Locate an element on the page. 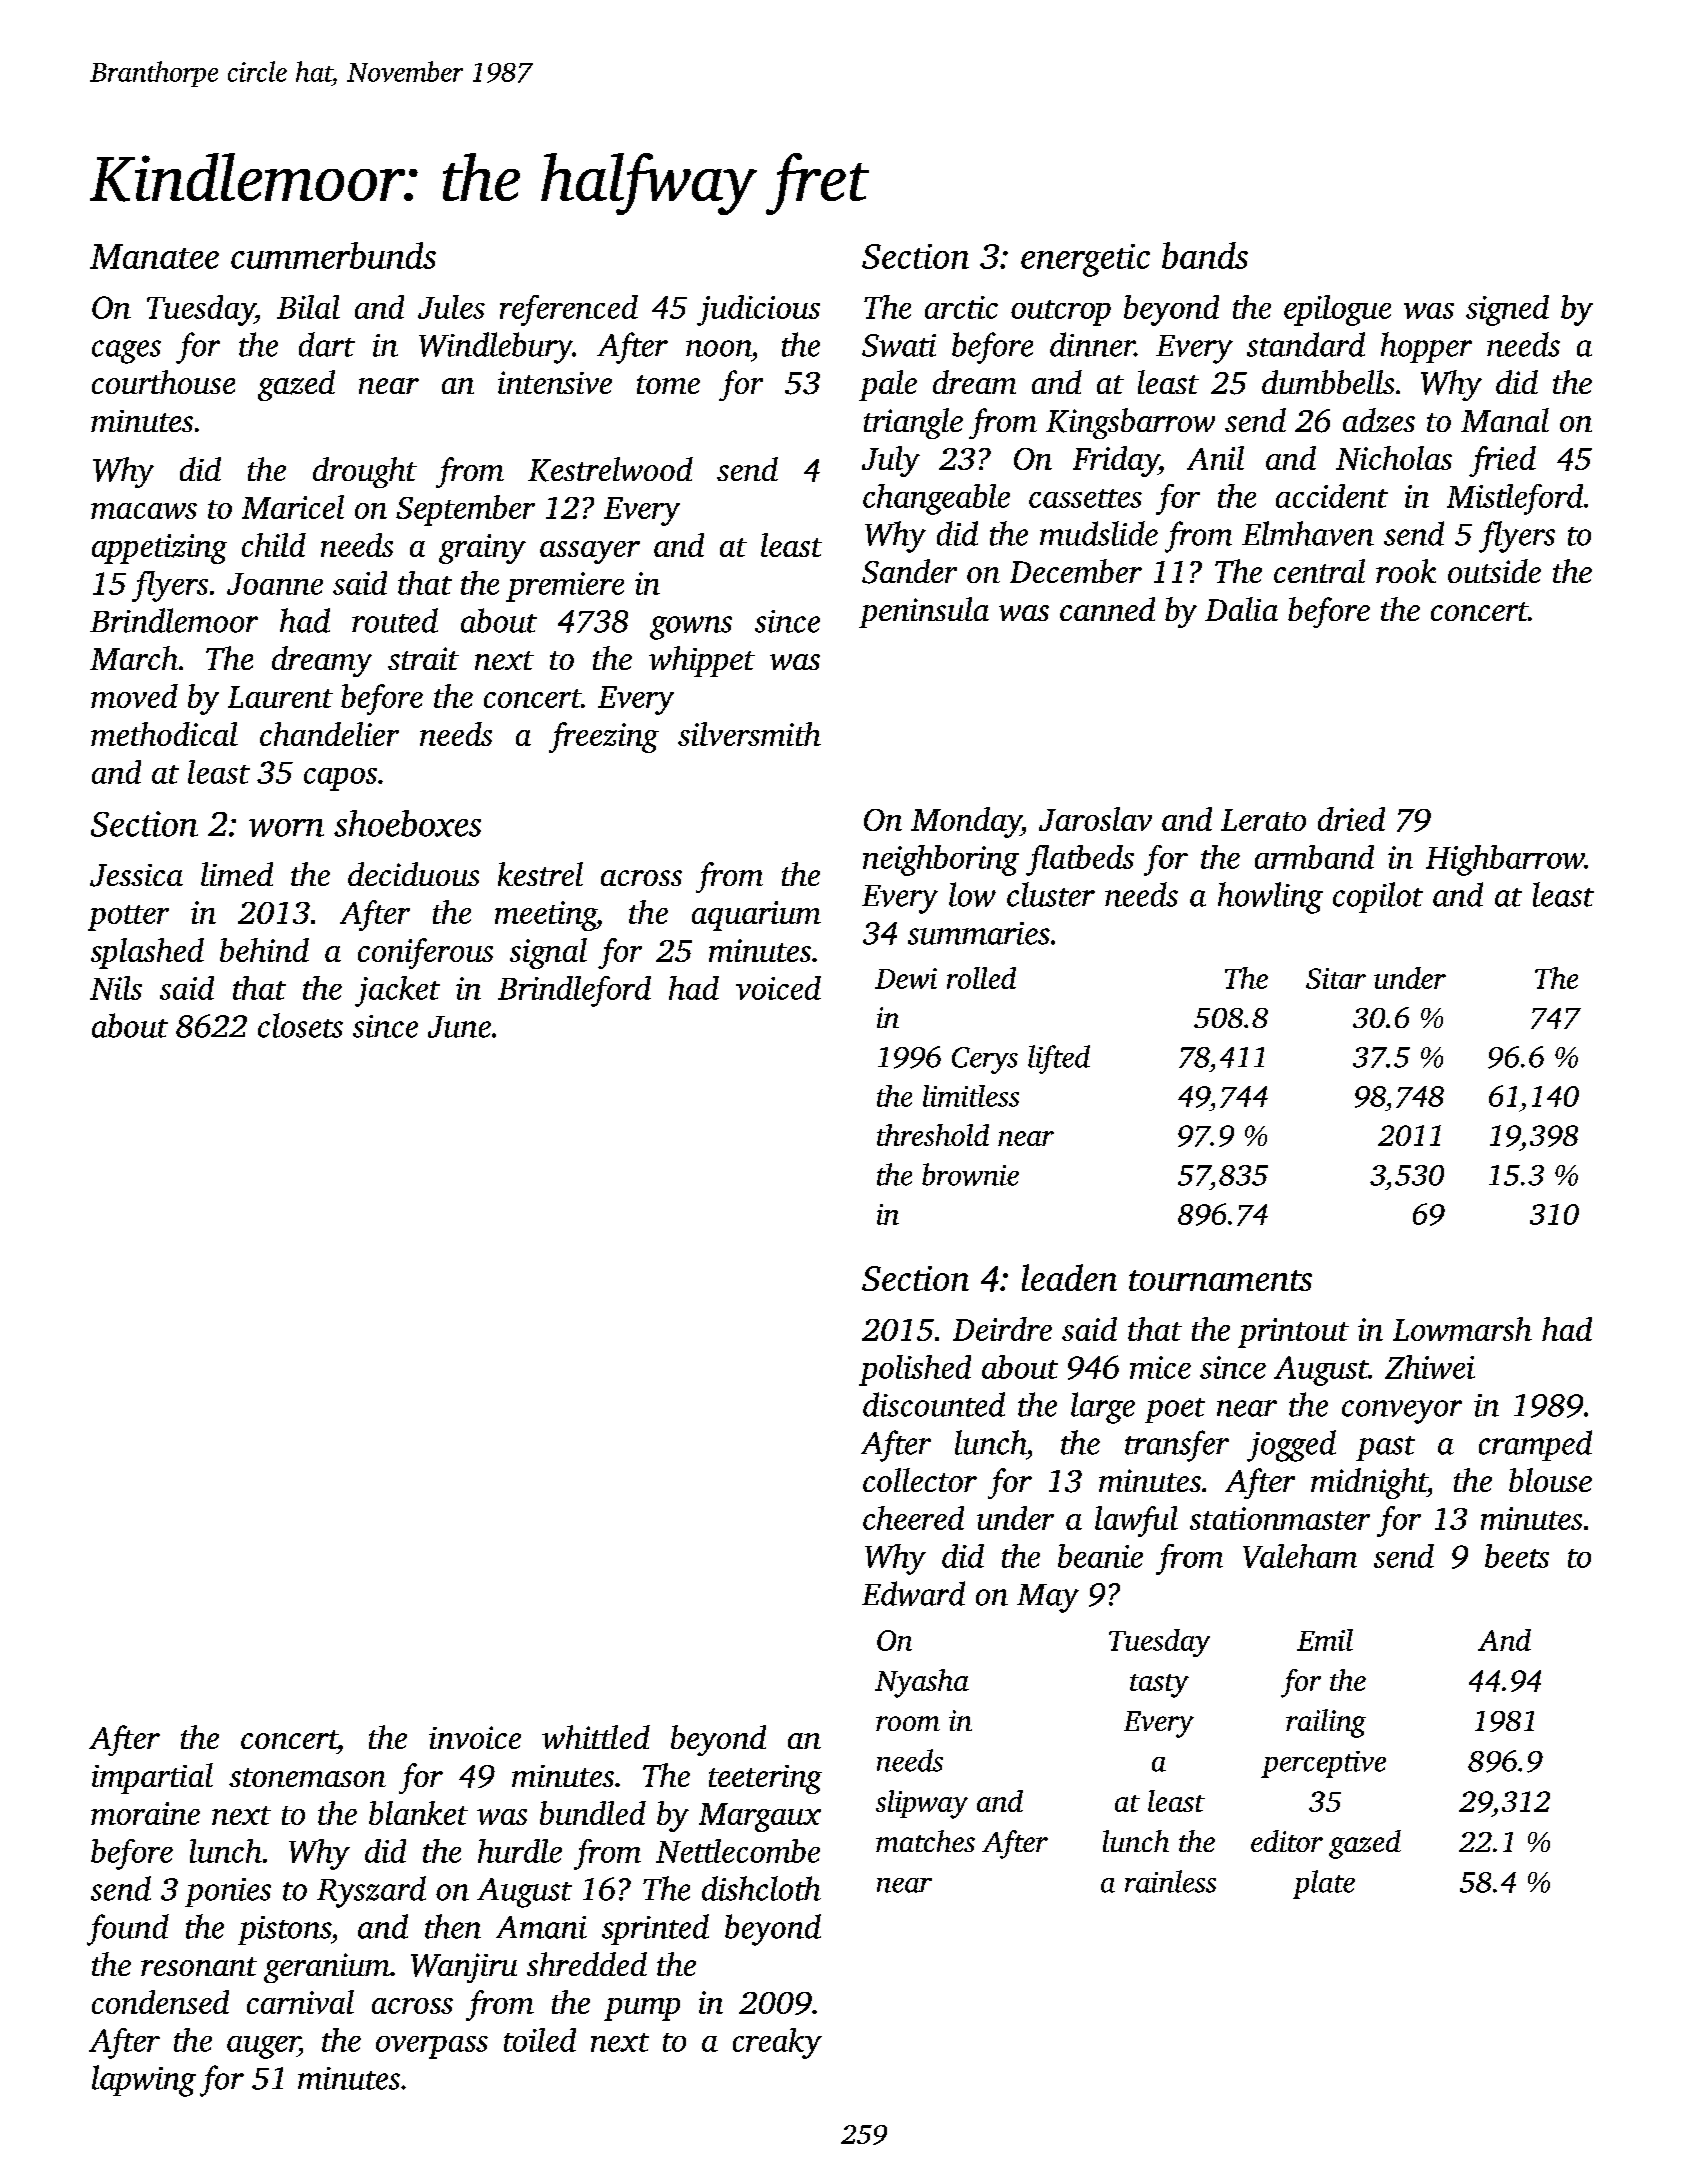  plate is located at coordinates (1324, 1884).
